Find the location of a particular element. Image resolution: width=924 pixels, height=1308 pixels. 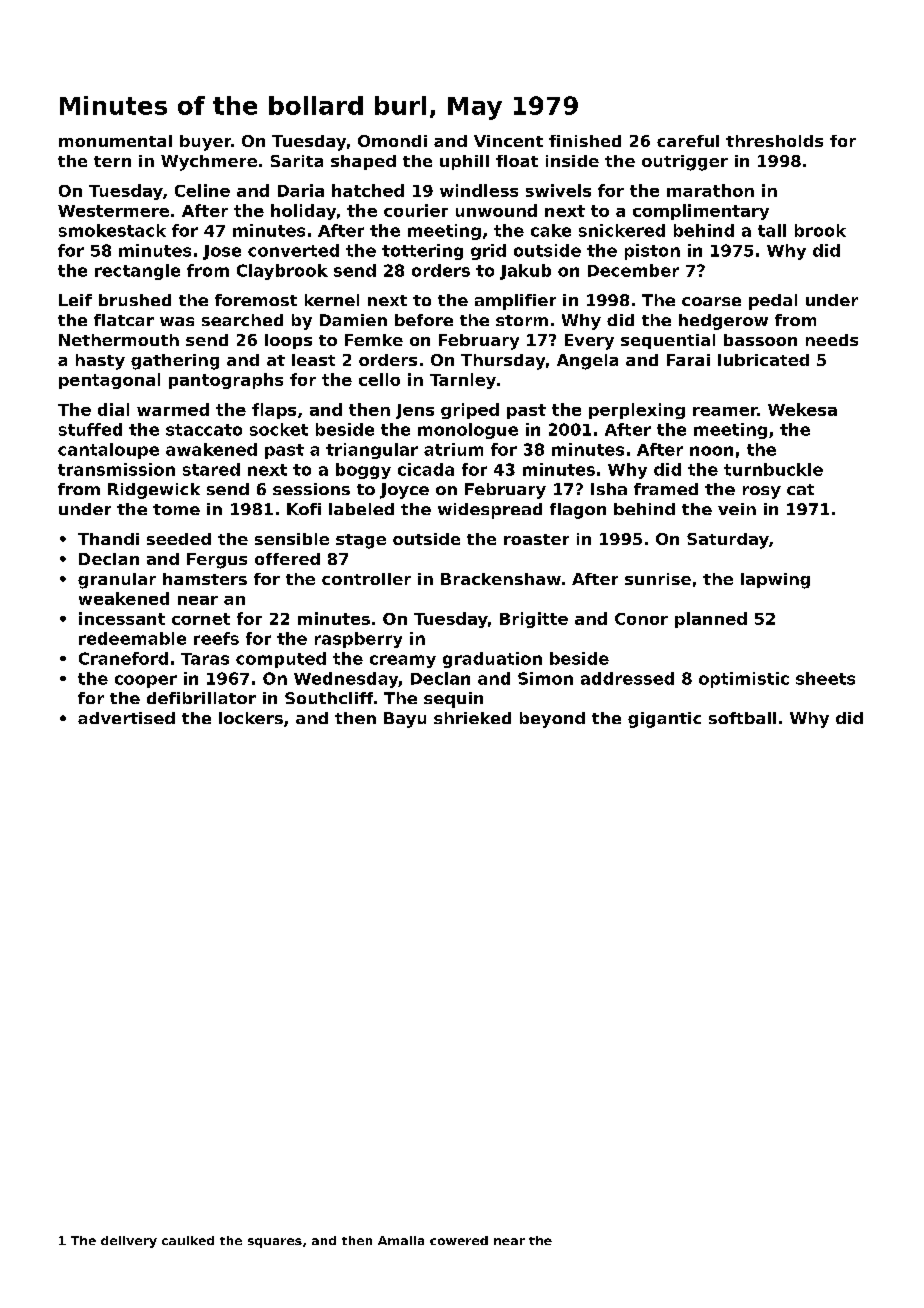

holiday is located at coordinates (303, 212).
